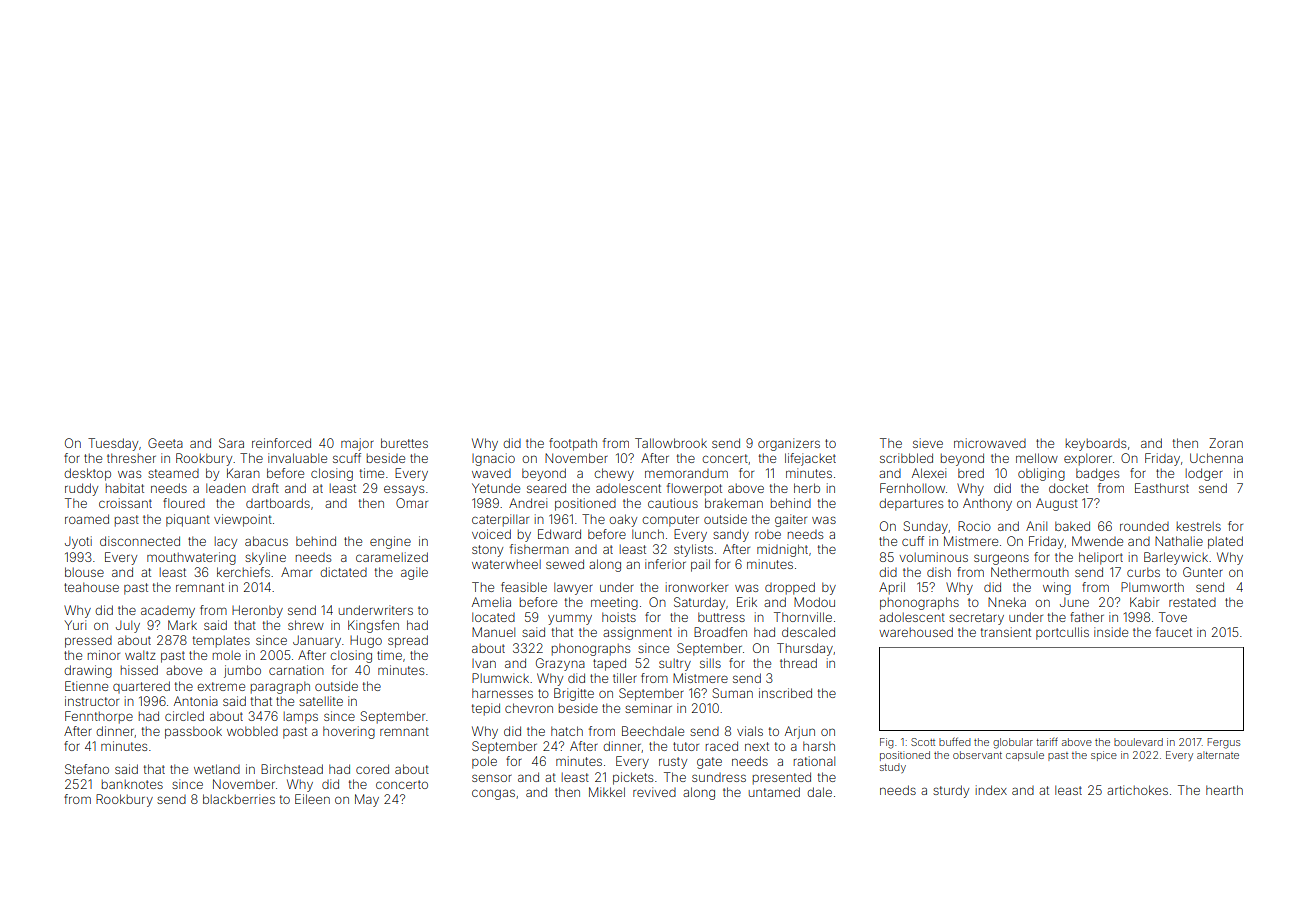 The height and width of the document is (924, 1308). I want to click on cautious, so click(673, 503).
